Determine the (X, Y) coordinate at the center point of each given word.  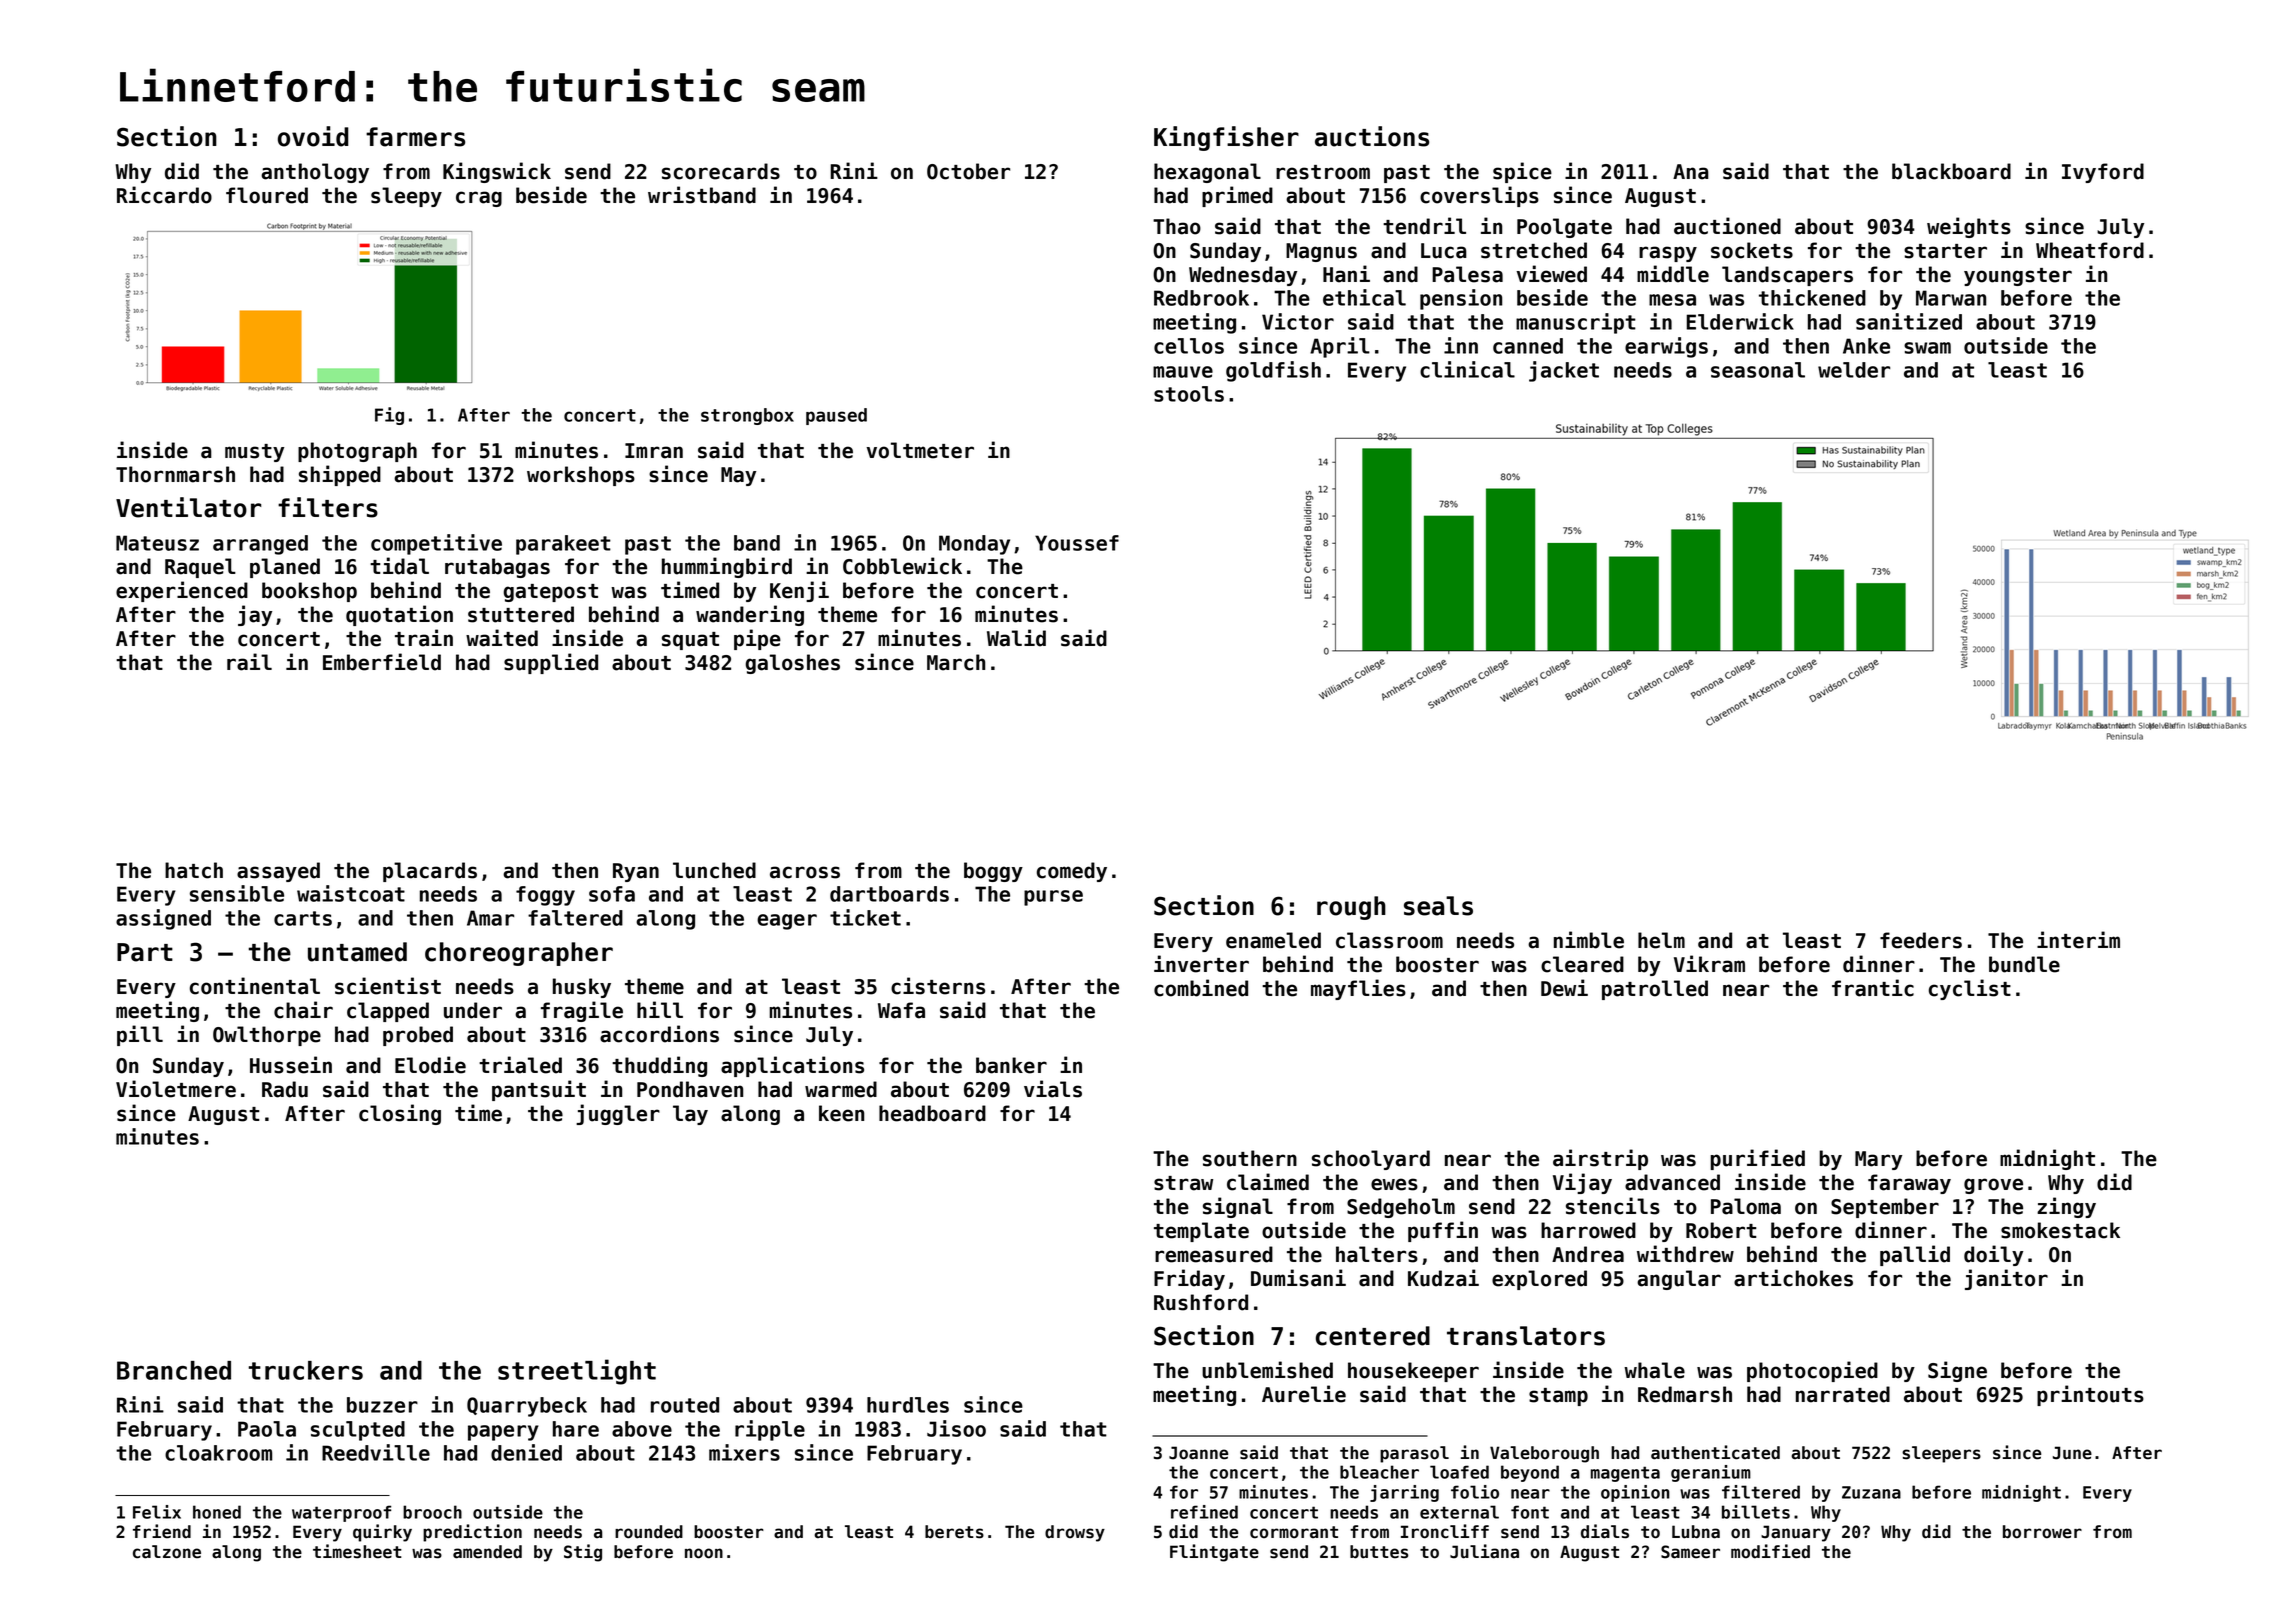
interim (2078, 940)
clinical (1467, 369)
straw (1183, 1183)
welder (1854, 370)
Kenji (799, 591)
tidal (399, 566)
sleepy (406, 197)
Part (145, 952)
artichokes (1793, 1278)
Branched (174, 1370)
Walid (1016, 638)
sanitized (1909, 321)
